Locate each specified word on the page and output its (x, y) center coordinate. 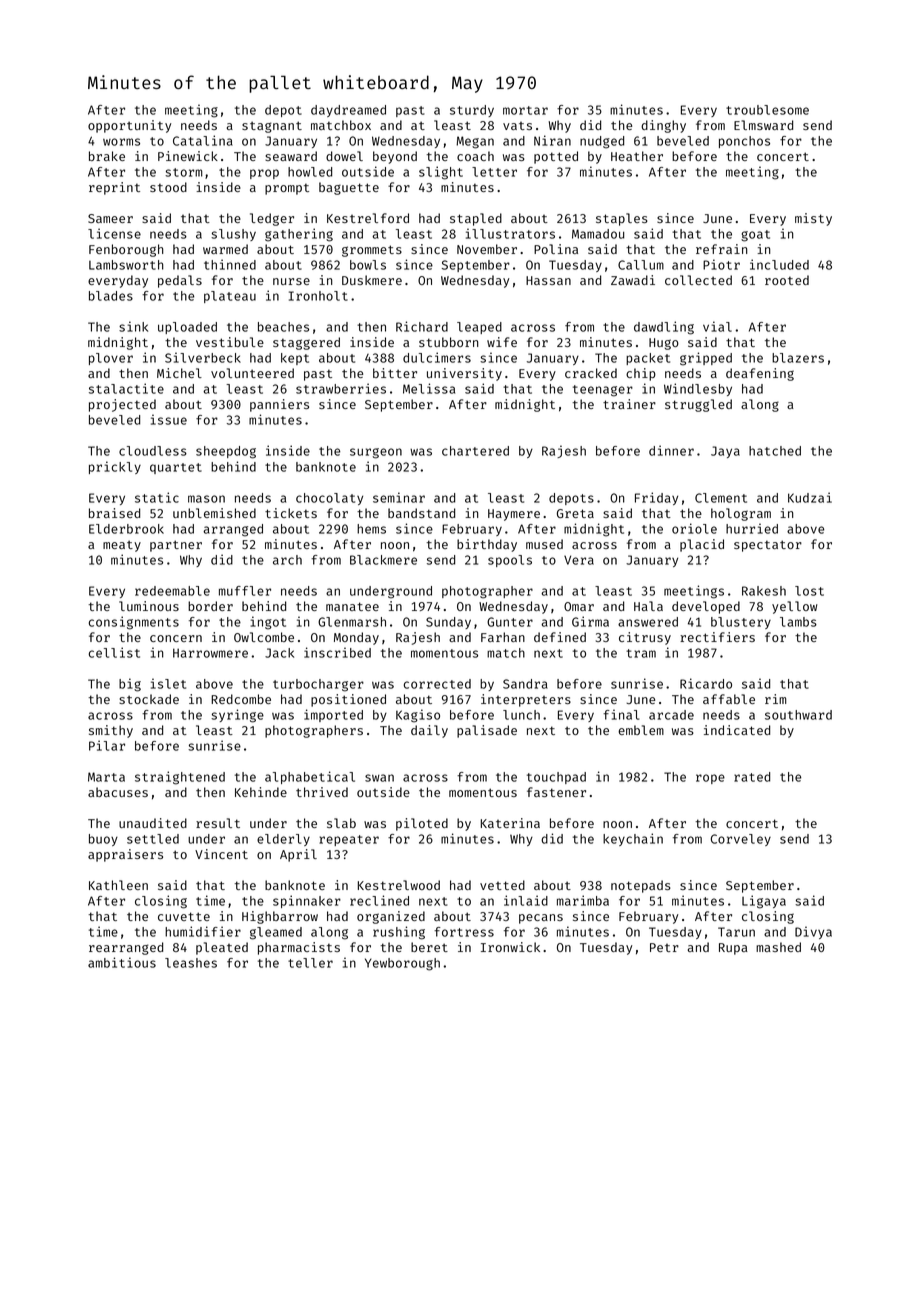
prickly (115, 467)
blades (111, 296)
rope (710, 779)
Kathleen (118, 885)
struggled (698, 405)
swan (379, 778)
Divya (813, 932)
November (487, 249)
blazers (798, 358)
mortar (525, 110)
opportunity (129, 126)
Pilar (107, 745)
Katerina (510, 823)
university (464, 374)
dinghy (663, 126)
